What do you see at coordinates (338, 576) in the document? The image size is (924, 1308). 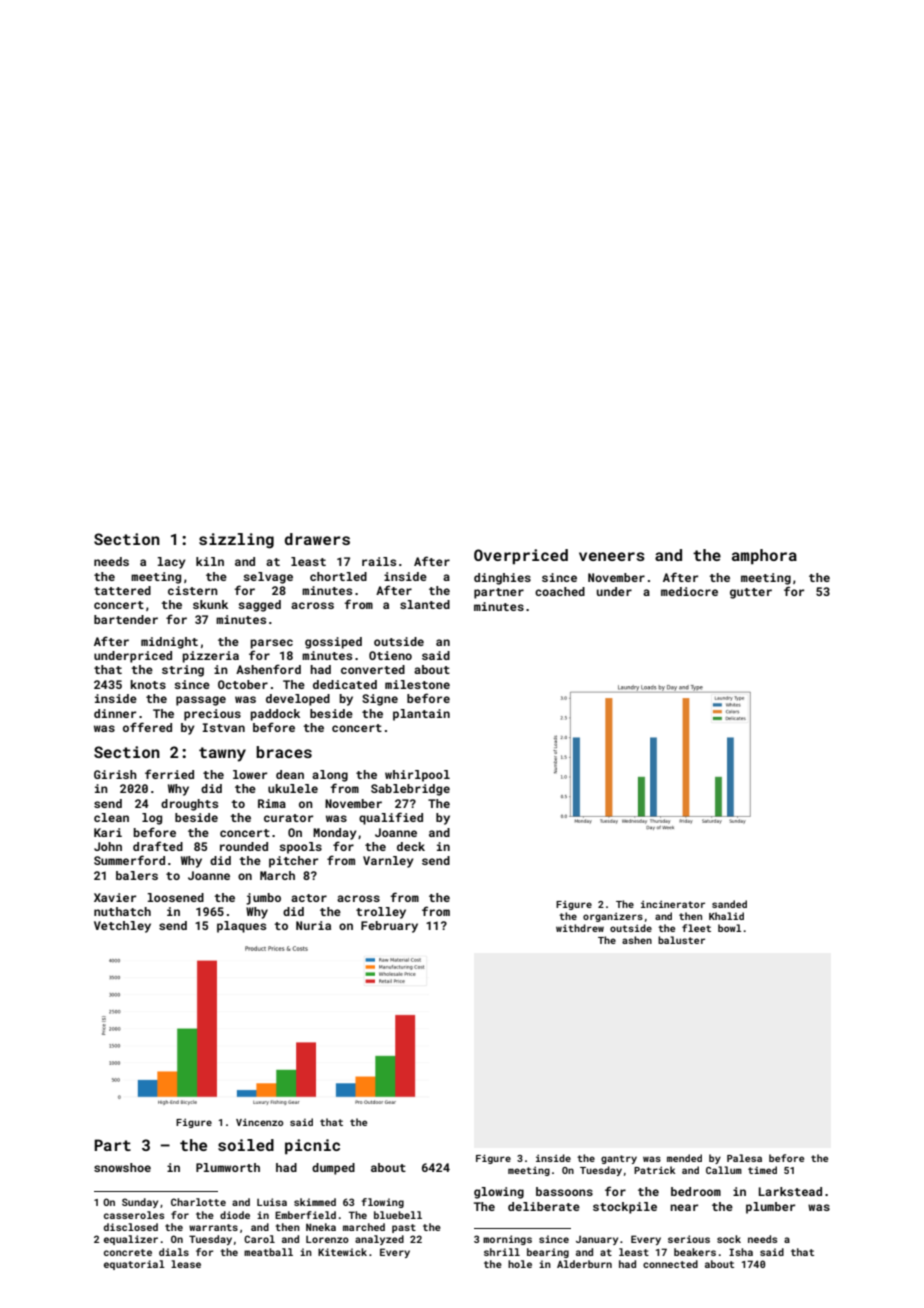 I see `chortled` at bounding box center [338, 576].
